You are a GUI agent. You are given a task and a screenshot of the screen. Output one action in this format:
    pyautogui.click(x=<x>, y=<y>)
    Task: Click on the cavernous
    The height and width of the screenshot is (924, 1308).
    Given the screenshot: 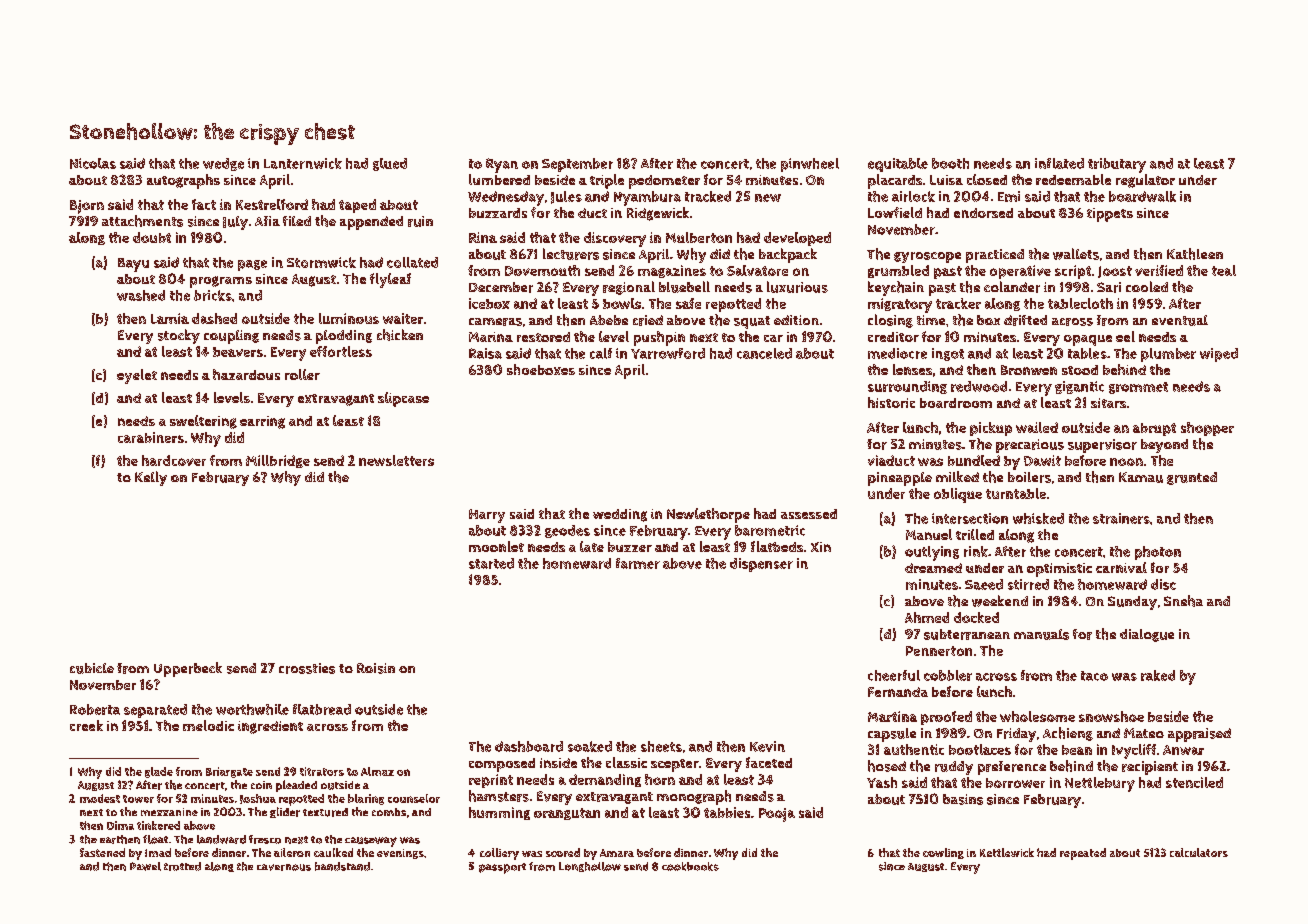 What is the action you would take?
    pyautogui.click(x=284, y=867)
